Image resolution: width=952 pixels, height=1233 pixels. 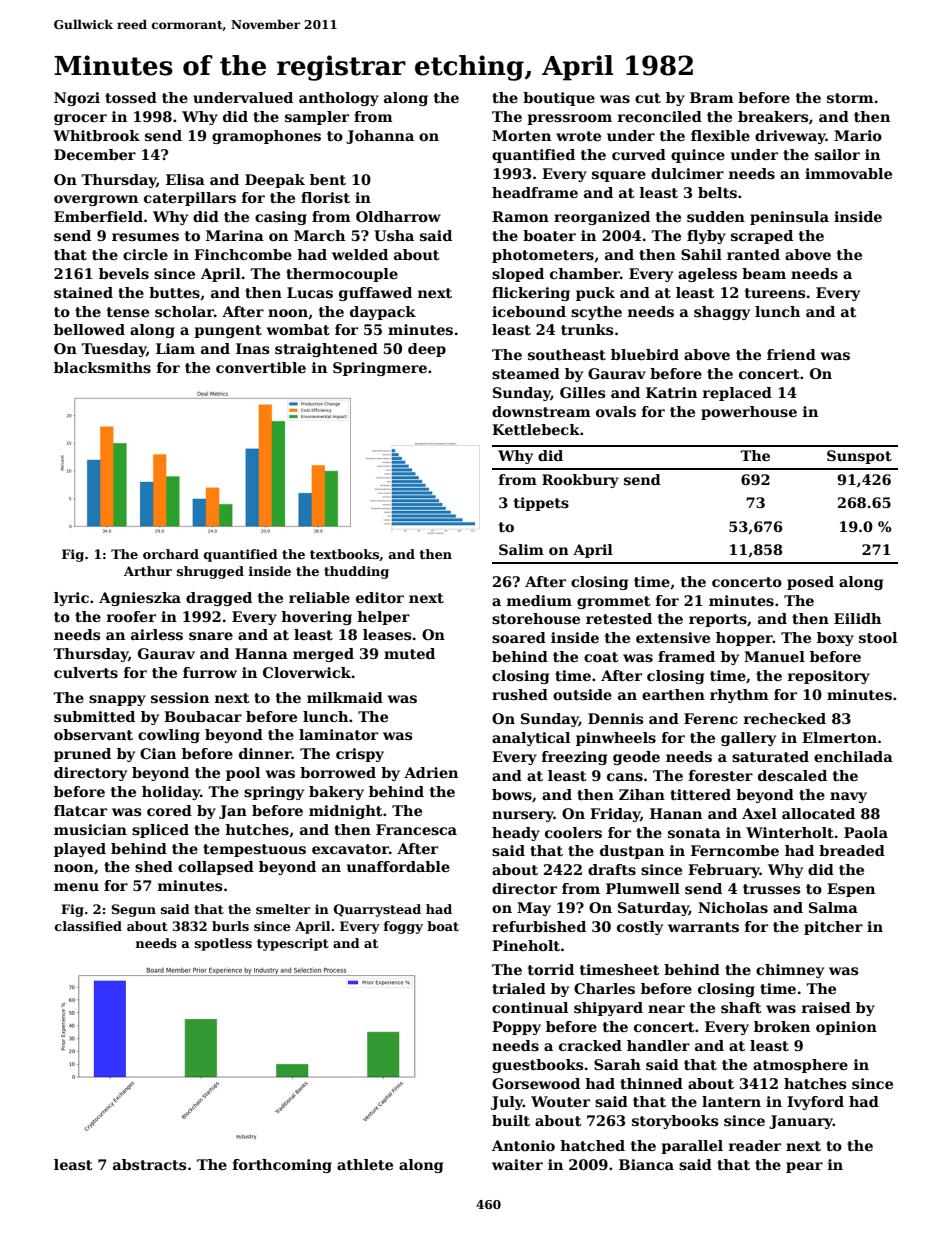 I want to click on raised, so click(x=826, y=1007).
